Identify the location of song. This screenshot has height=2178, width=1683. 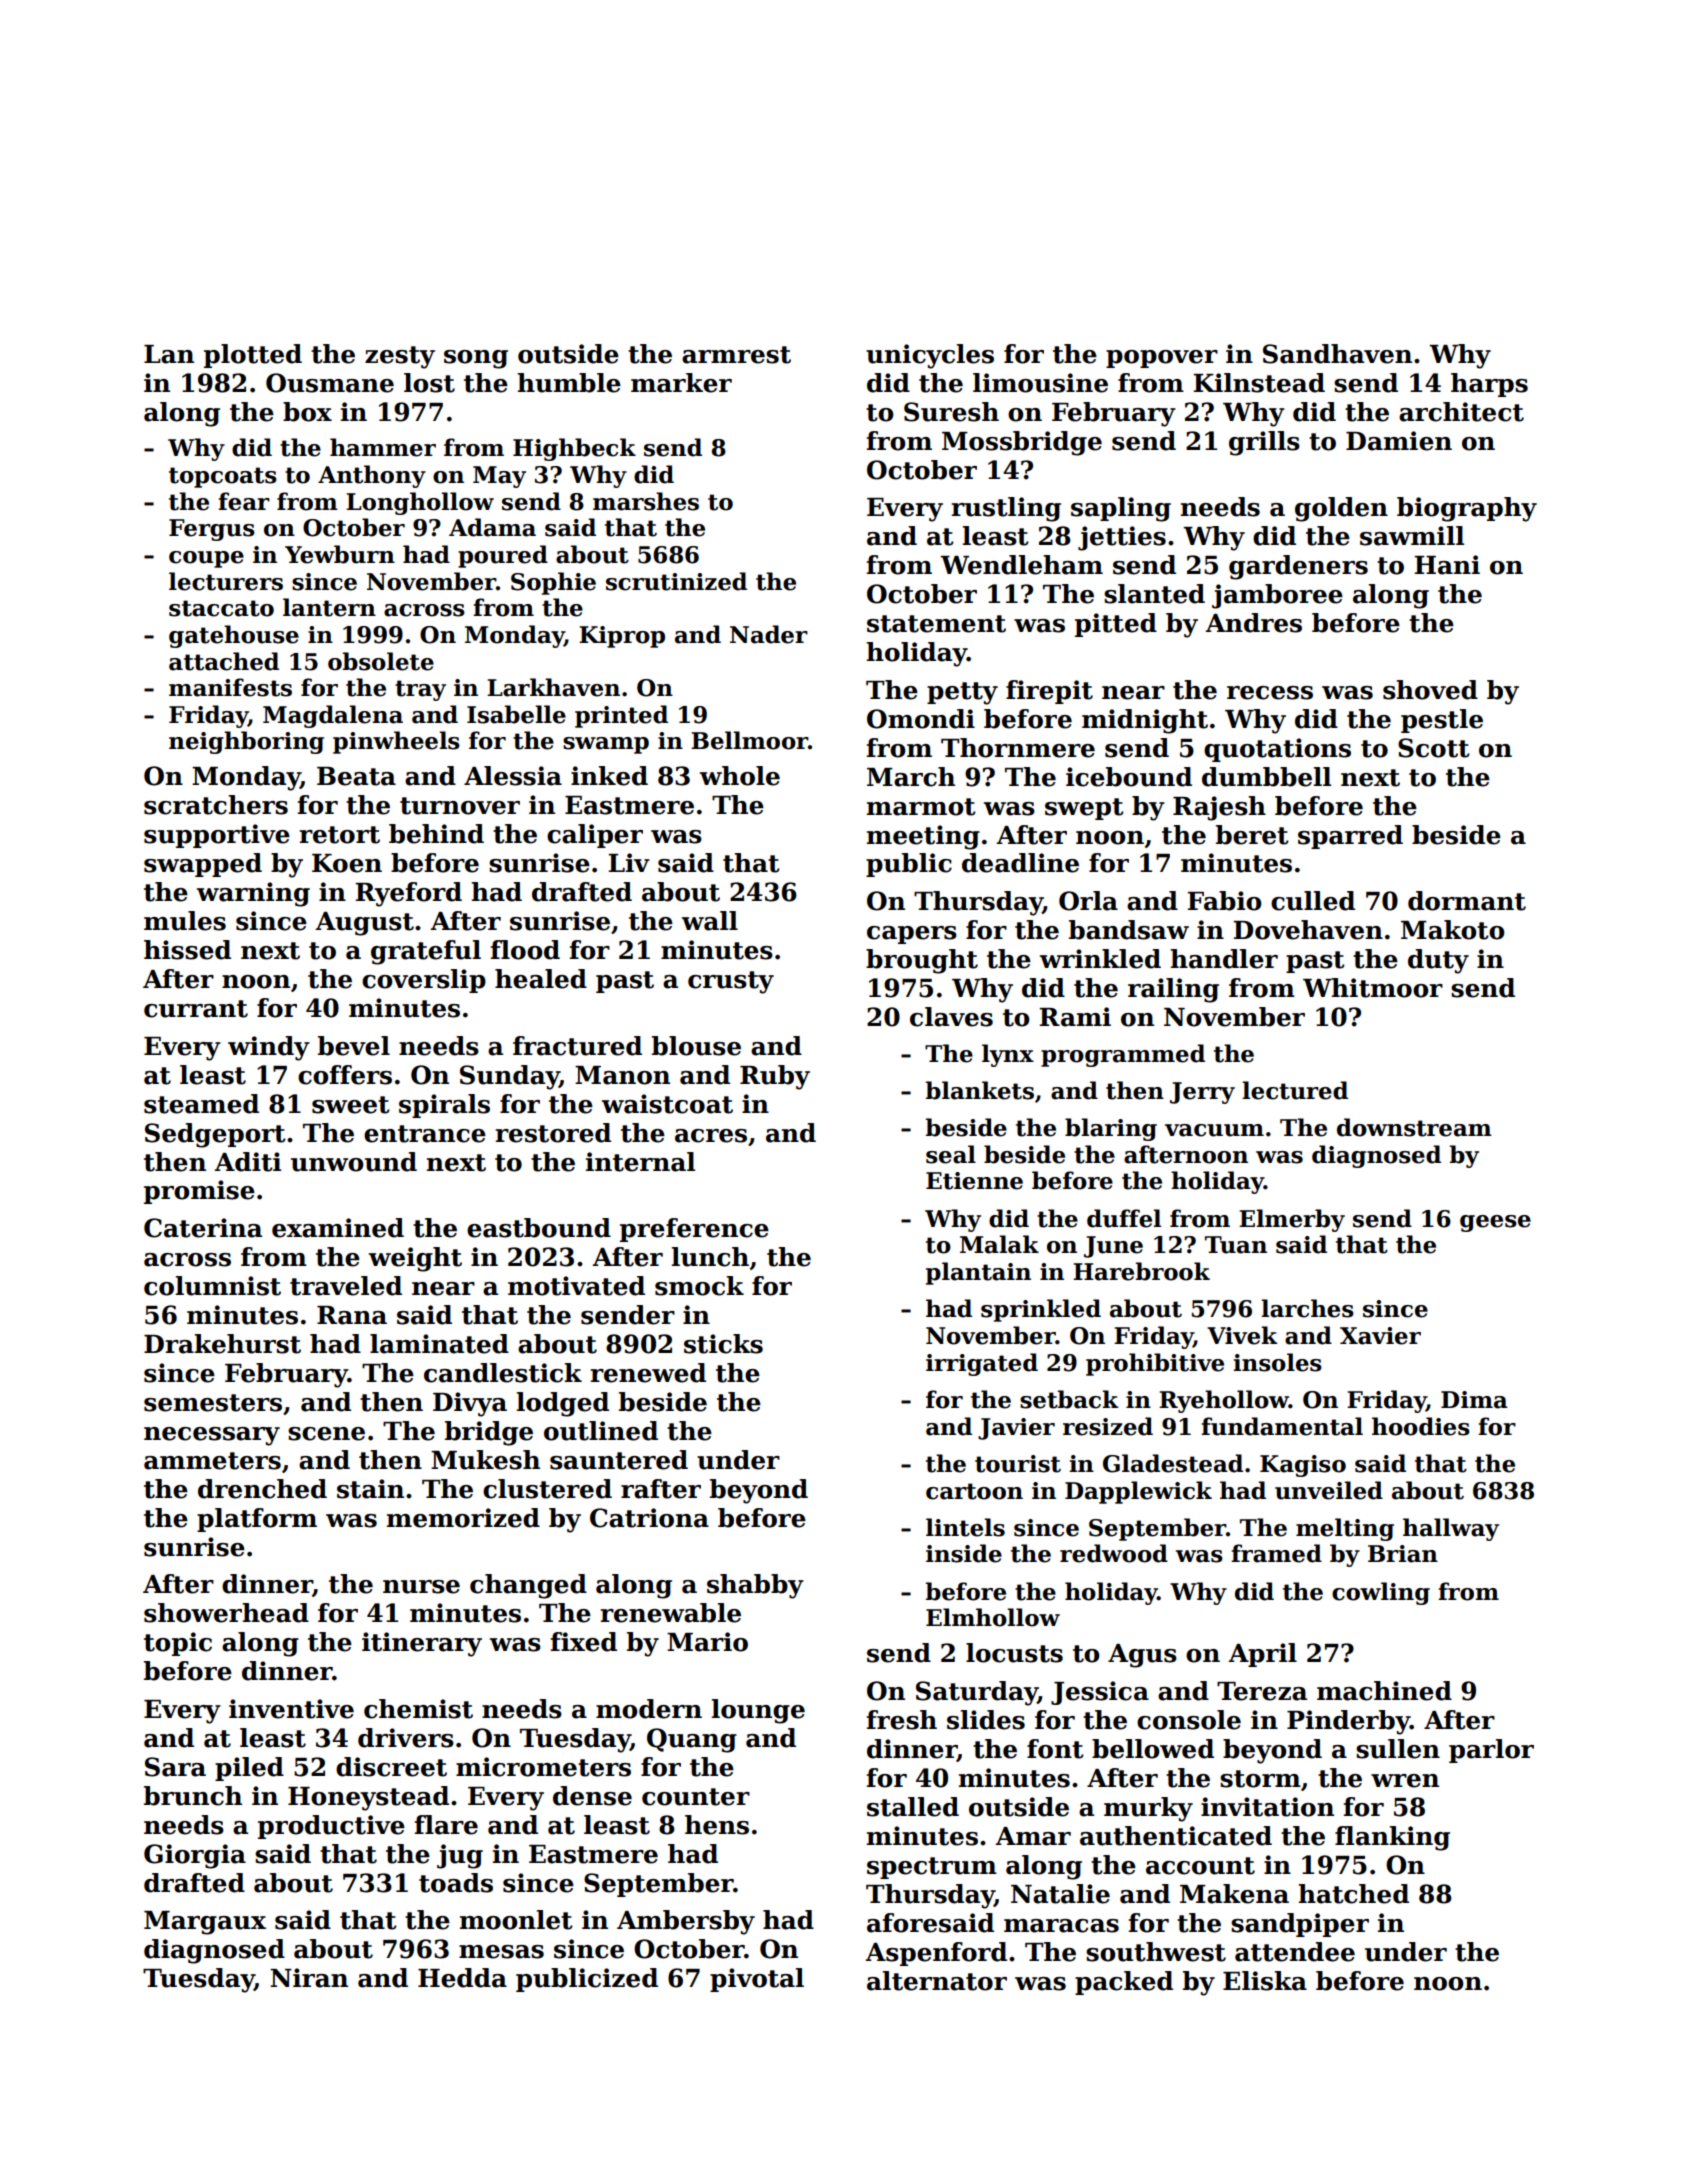
(476, 359).
